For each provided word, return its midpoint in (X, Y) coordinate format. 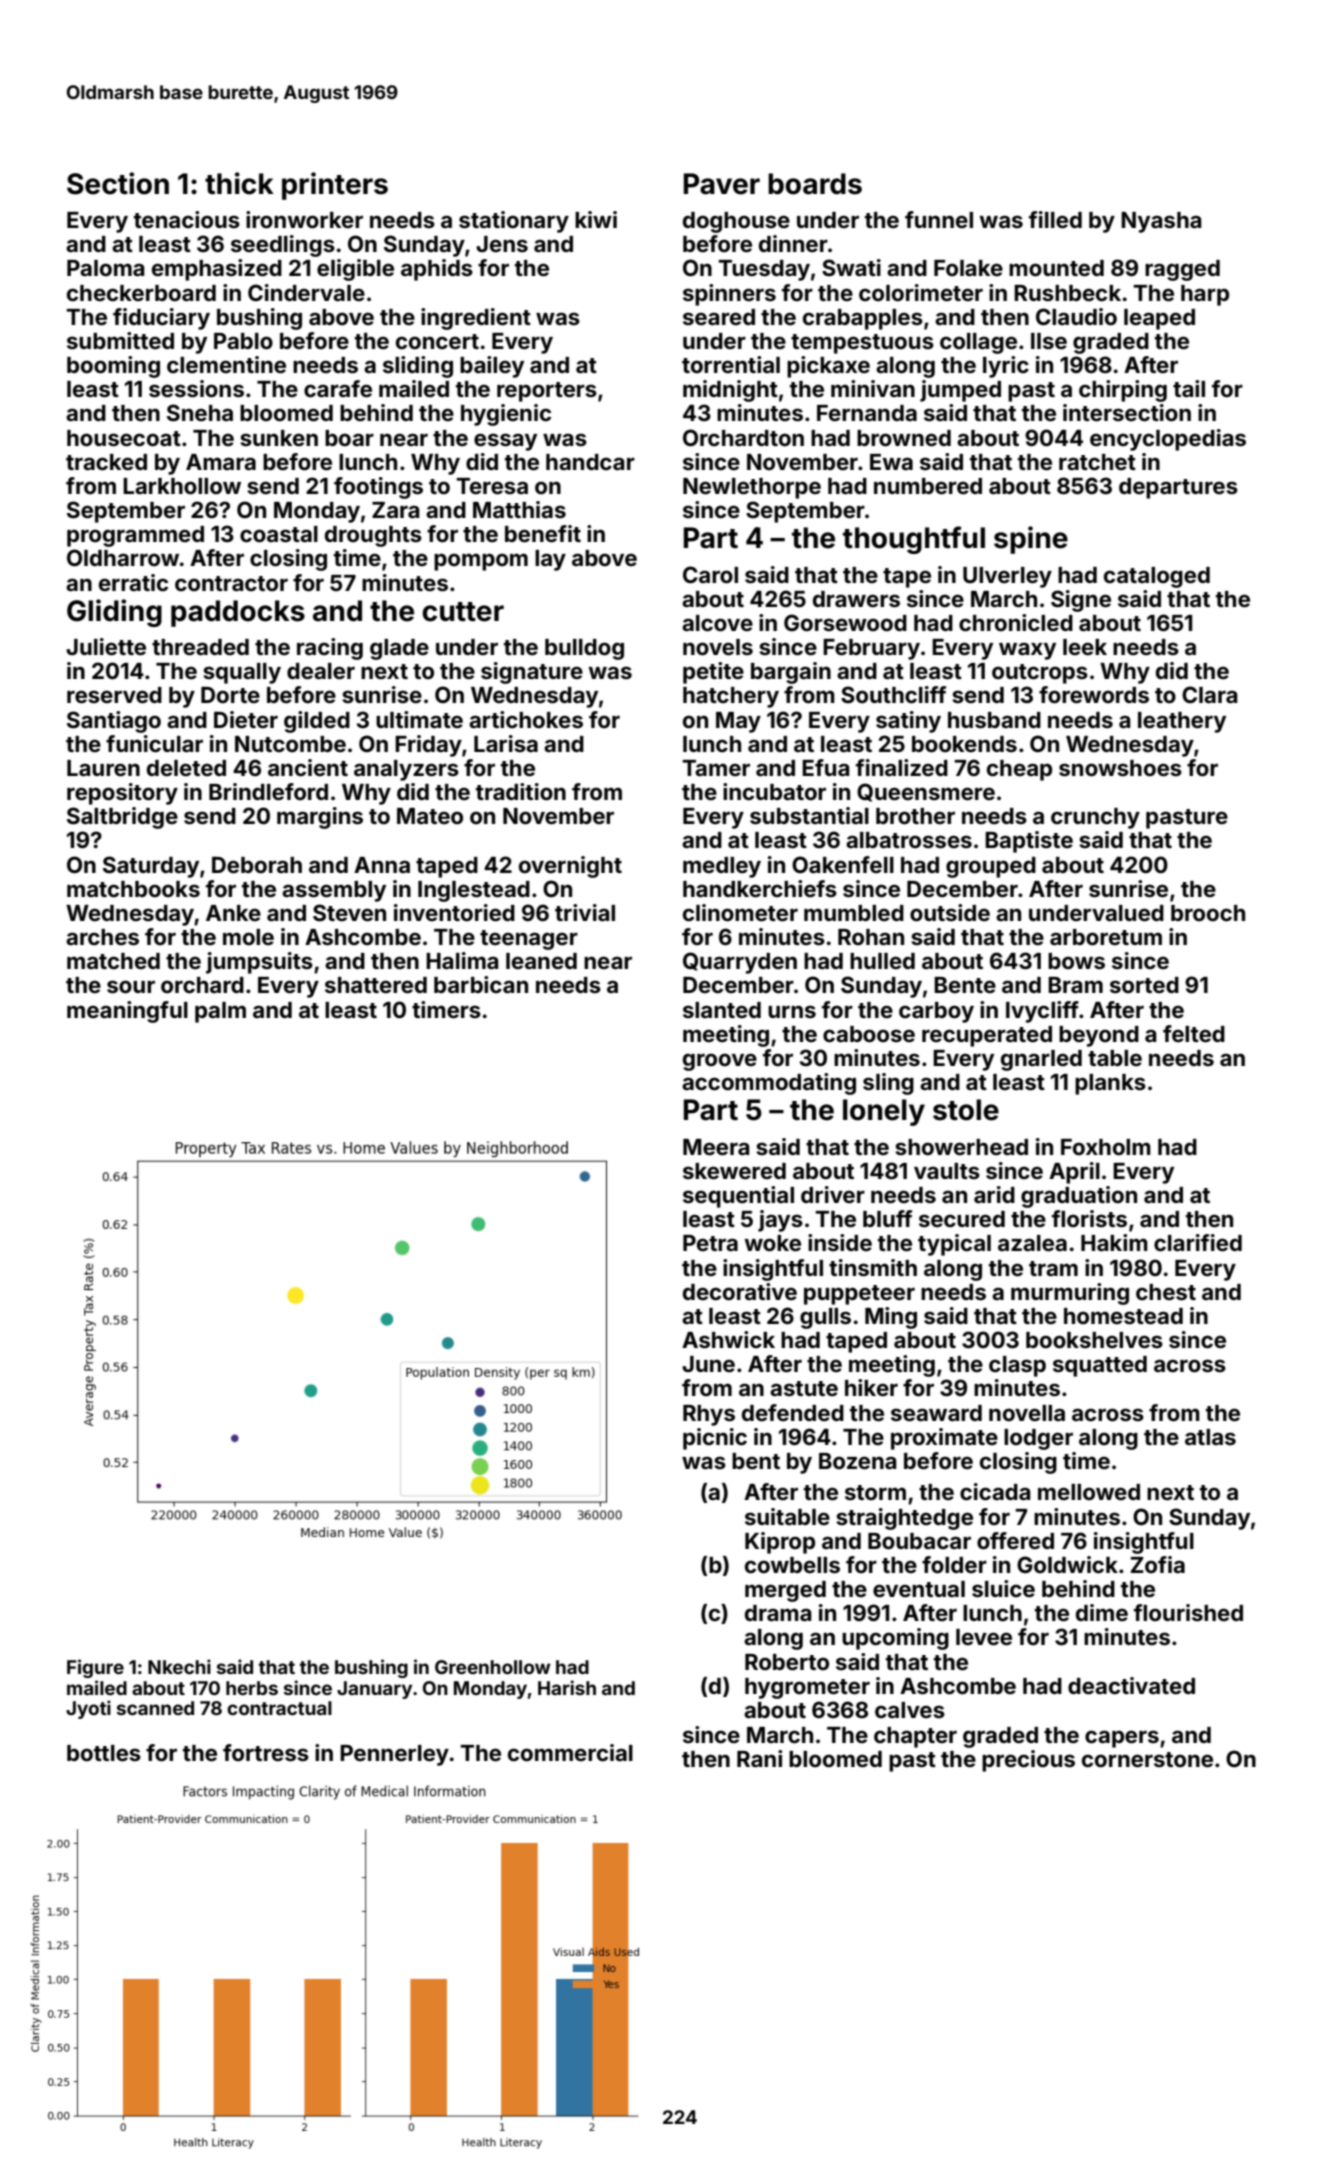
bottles (104, 1753)
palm (220, 1012)
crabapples (863, 319)
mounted (1056, 268)
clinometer (740, 912)
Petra (710, 1243)
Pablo (243, 341)
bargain (791, 673)
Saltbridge (122, 818)
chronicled (1016, 622)
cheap (1019, 770)
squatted (1100, 1366)
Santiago (114, 722)
